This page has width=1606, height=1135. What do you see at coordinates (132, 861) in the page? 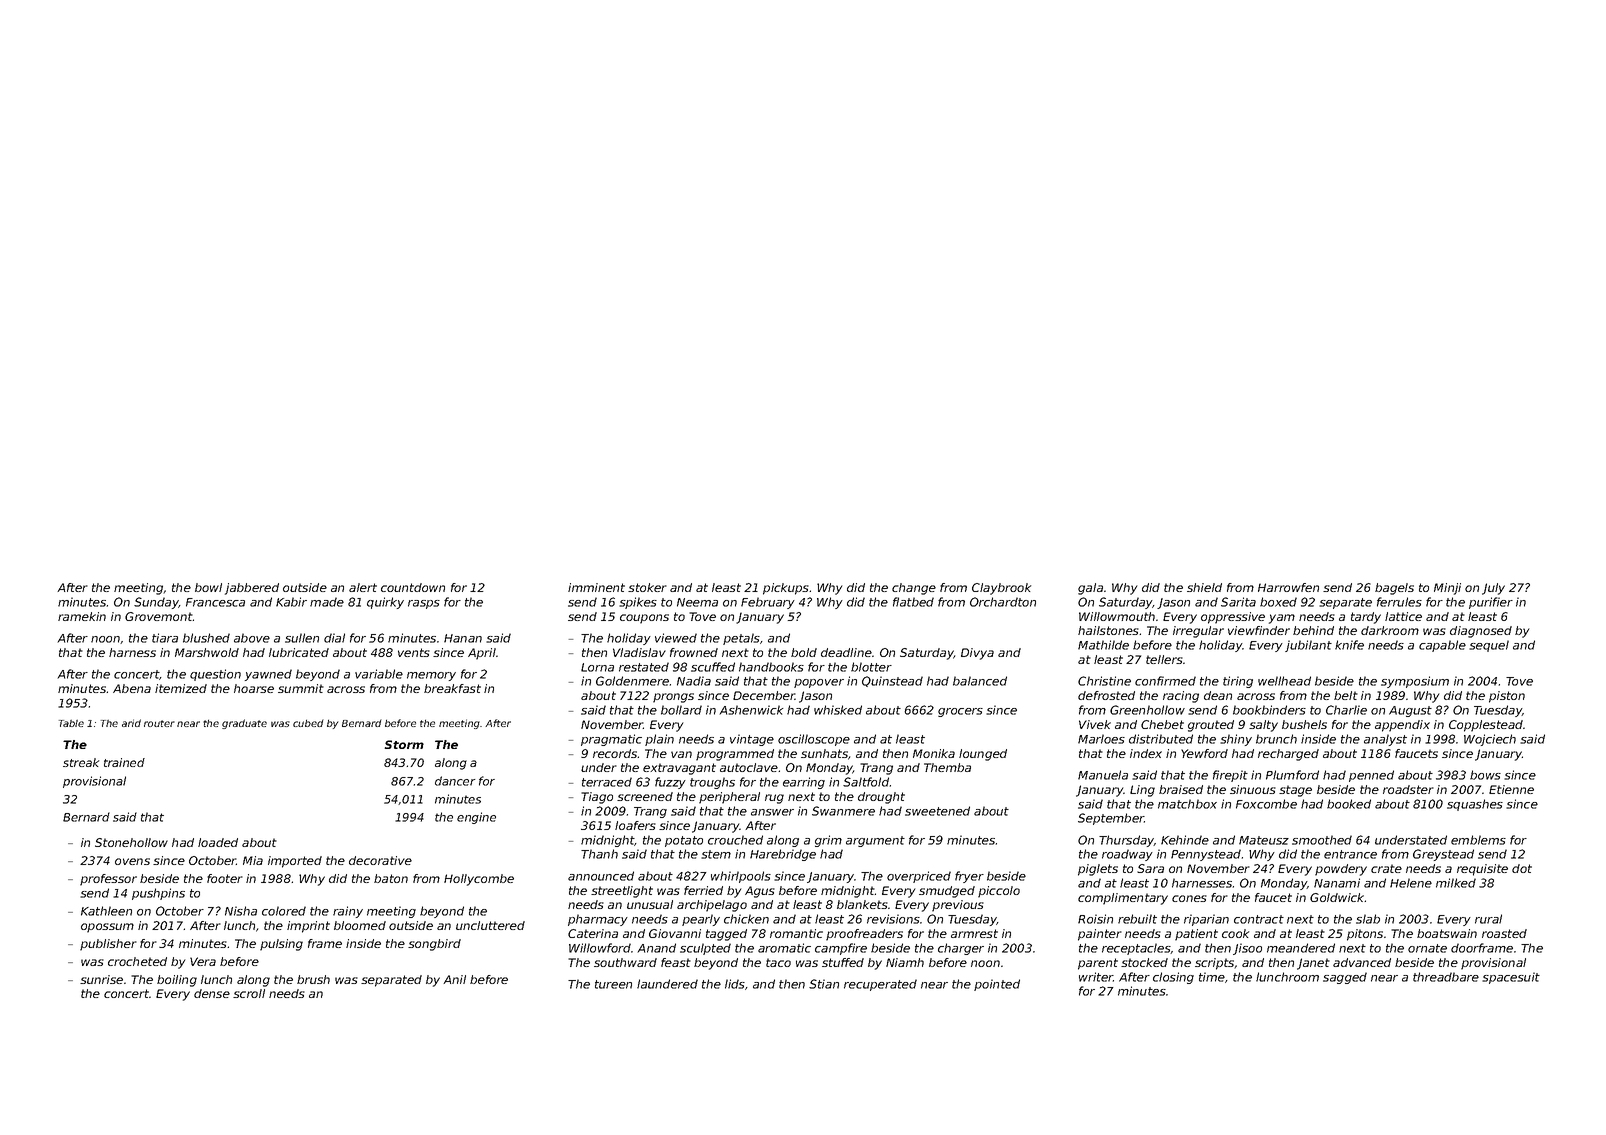
I see `ovens` at bounding box center [132, 861].
